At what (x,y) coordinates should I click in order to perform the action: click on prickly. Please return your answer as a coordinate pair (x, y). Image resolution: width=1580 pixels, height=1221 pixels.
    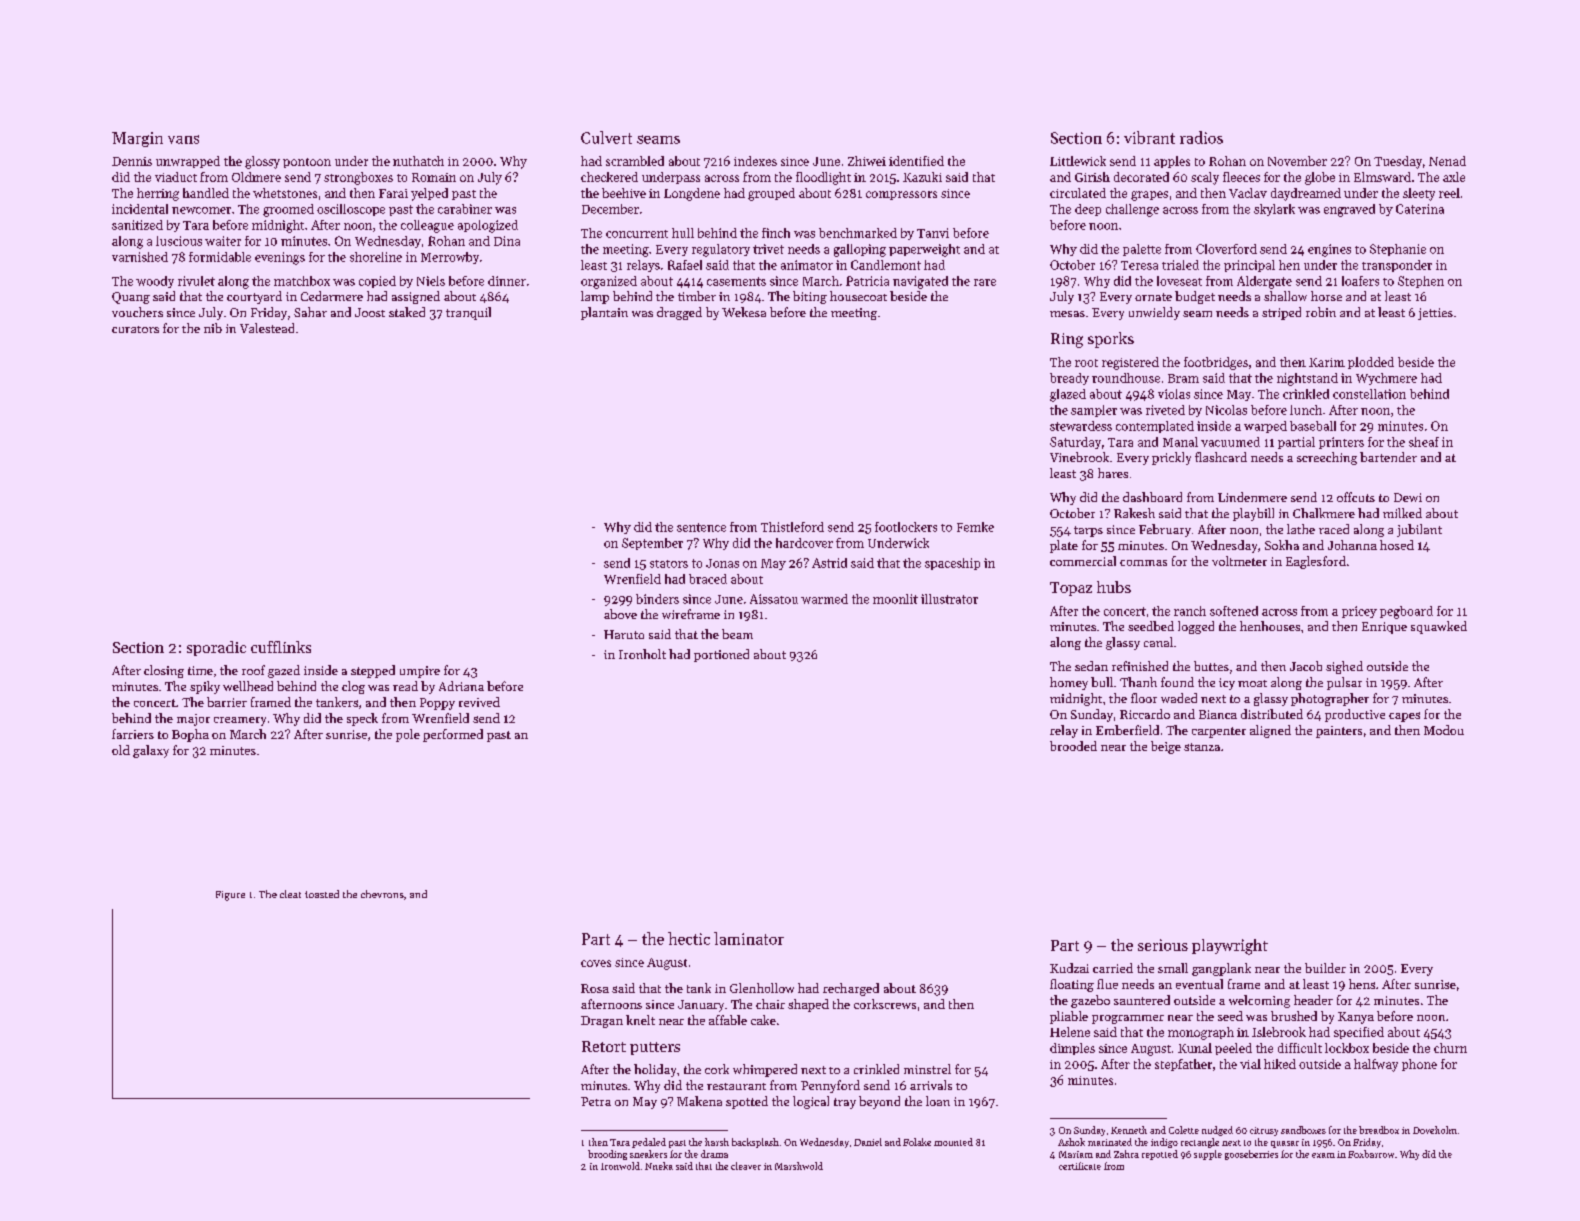
    Looking at the image, I should click on (1171, 458).
